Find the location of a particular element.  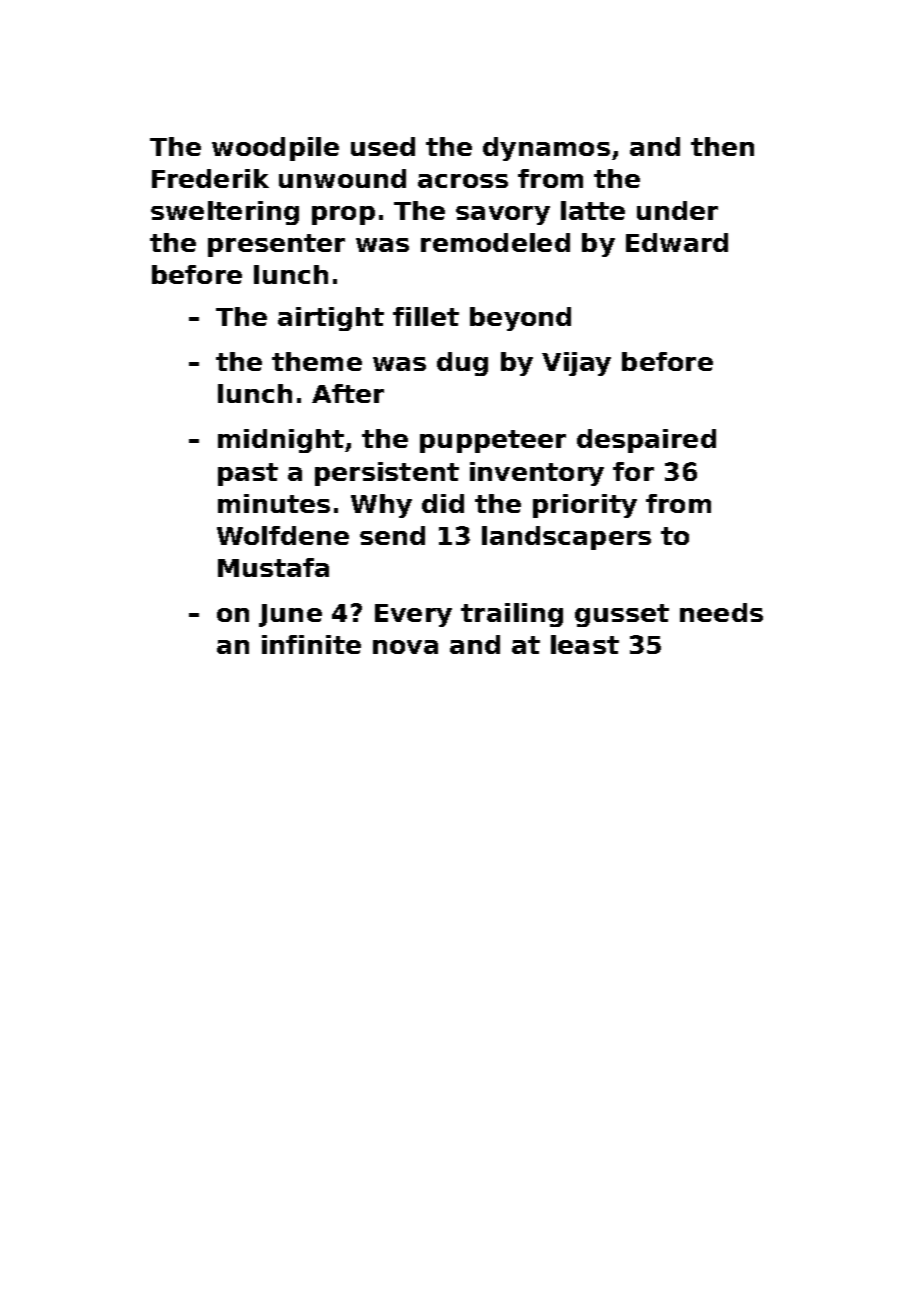

dynamos is located at coordinates (546, 149).
